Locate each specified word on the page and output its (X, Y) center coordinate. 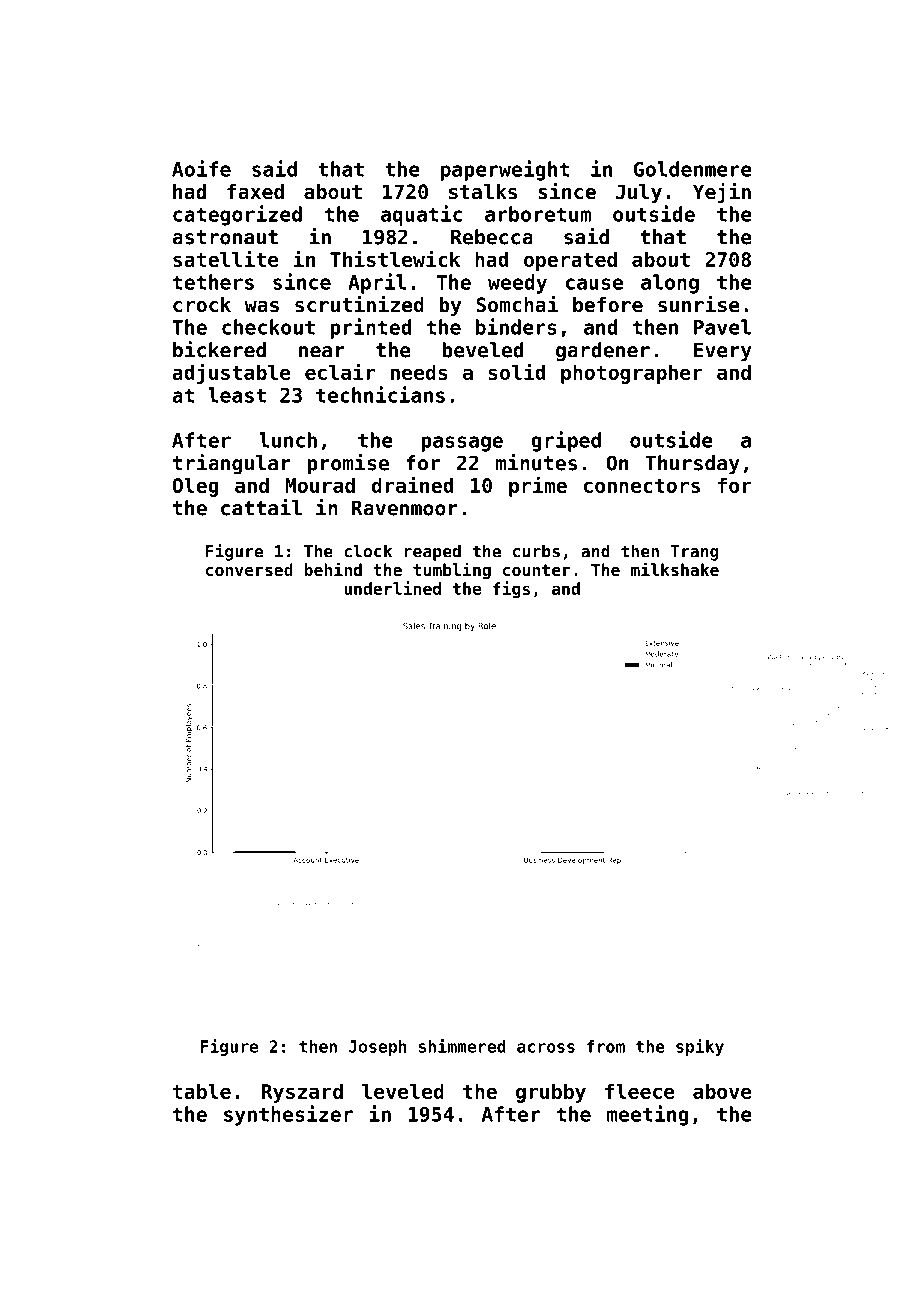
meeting (648, 1115)
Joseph (377, 1048)
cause (594, 284)
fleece (640, 1091)
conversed (249, 569)
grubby (551, 1093)
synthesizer (288, 1115)
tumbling (452, 571)
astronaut (225, 237)
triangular (232, 464)
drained (412, 484)
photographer (632, 374)
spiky (700, 1047)
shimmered (462, 1046)
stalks (483, 192)
